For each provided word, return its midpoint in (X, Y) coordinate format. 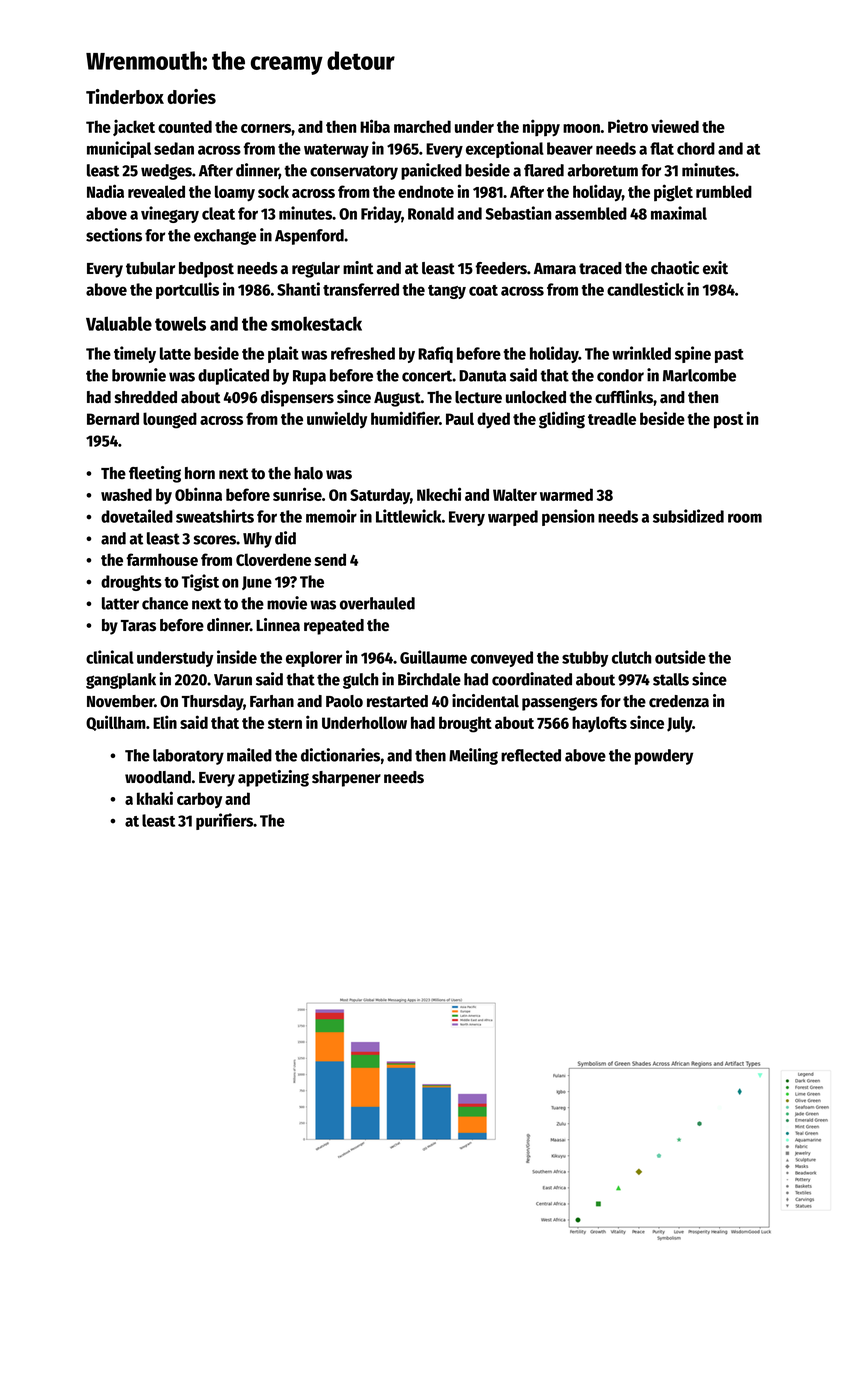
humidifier (405, 418)
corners (266, 128)
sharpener (346, 779)
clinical (110, 657)
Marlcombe (699, 375)
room (745, 518)
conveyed (502, 659)
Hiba (375, 126)
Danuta (482, 376)
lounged (170, 420)
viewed (675, 126)
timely (135, 354)
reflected (531, 755)
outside (680, 657)
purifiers (224, 821)
